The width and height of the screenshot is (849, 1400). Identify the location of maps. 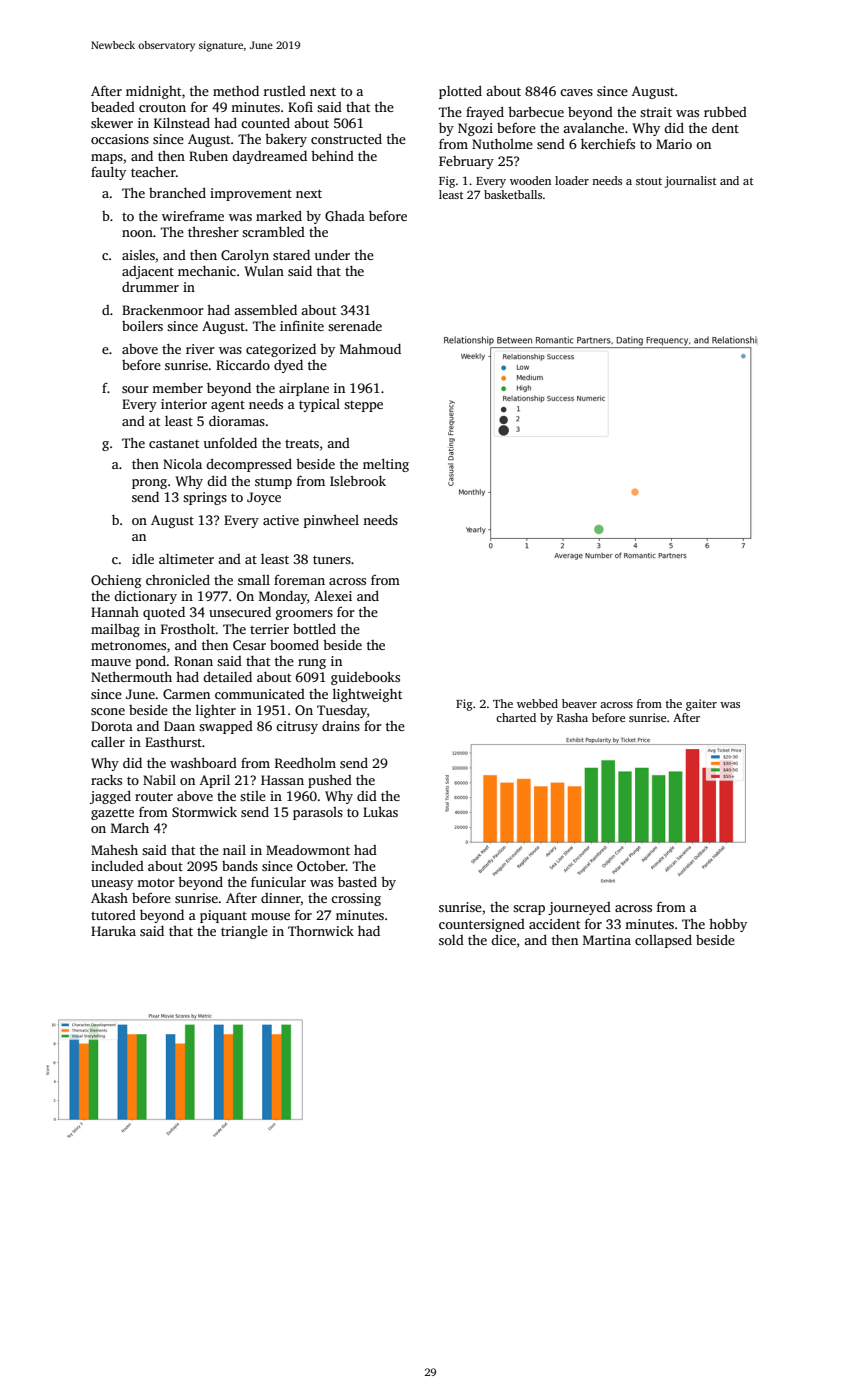
(107, 159).
